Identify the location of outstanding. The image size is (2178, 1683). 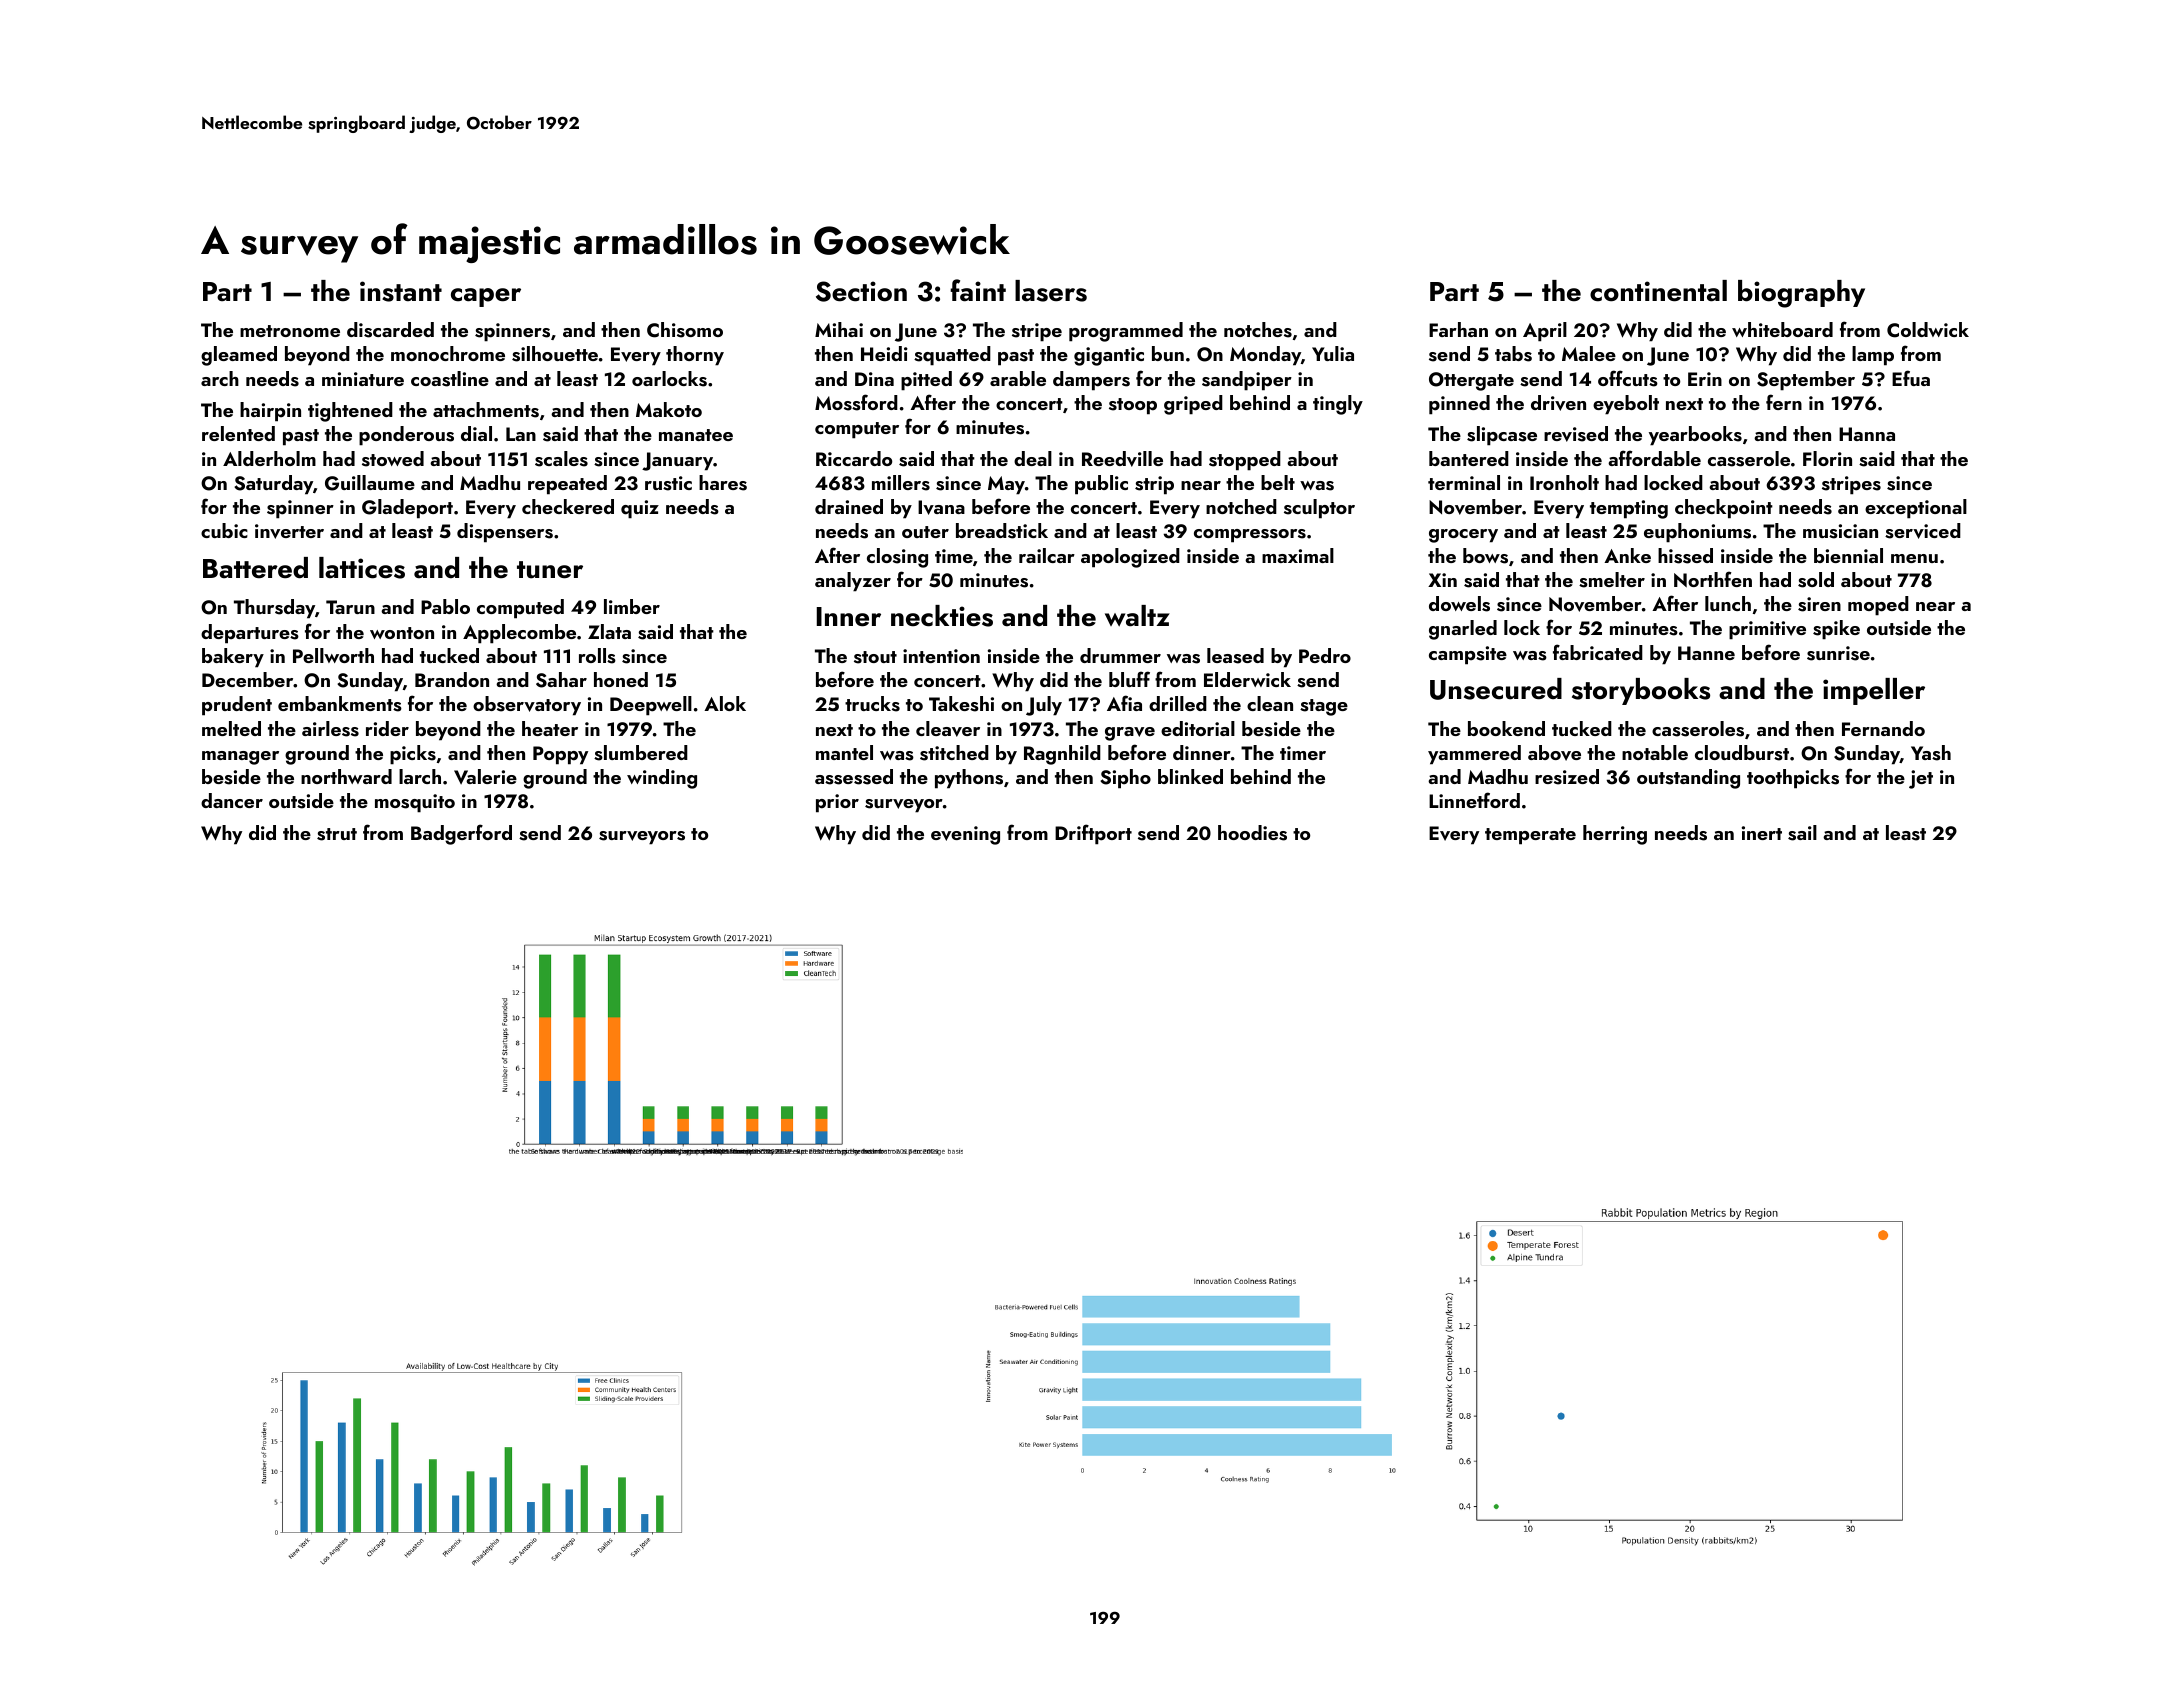
(1688, 779).
